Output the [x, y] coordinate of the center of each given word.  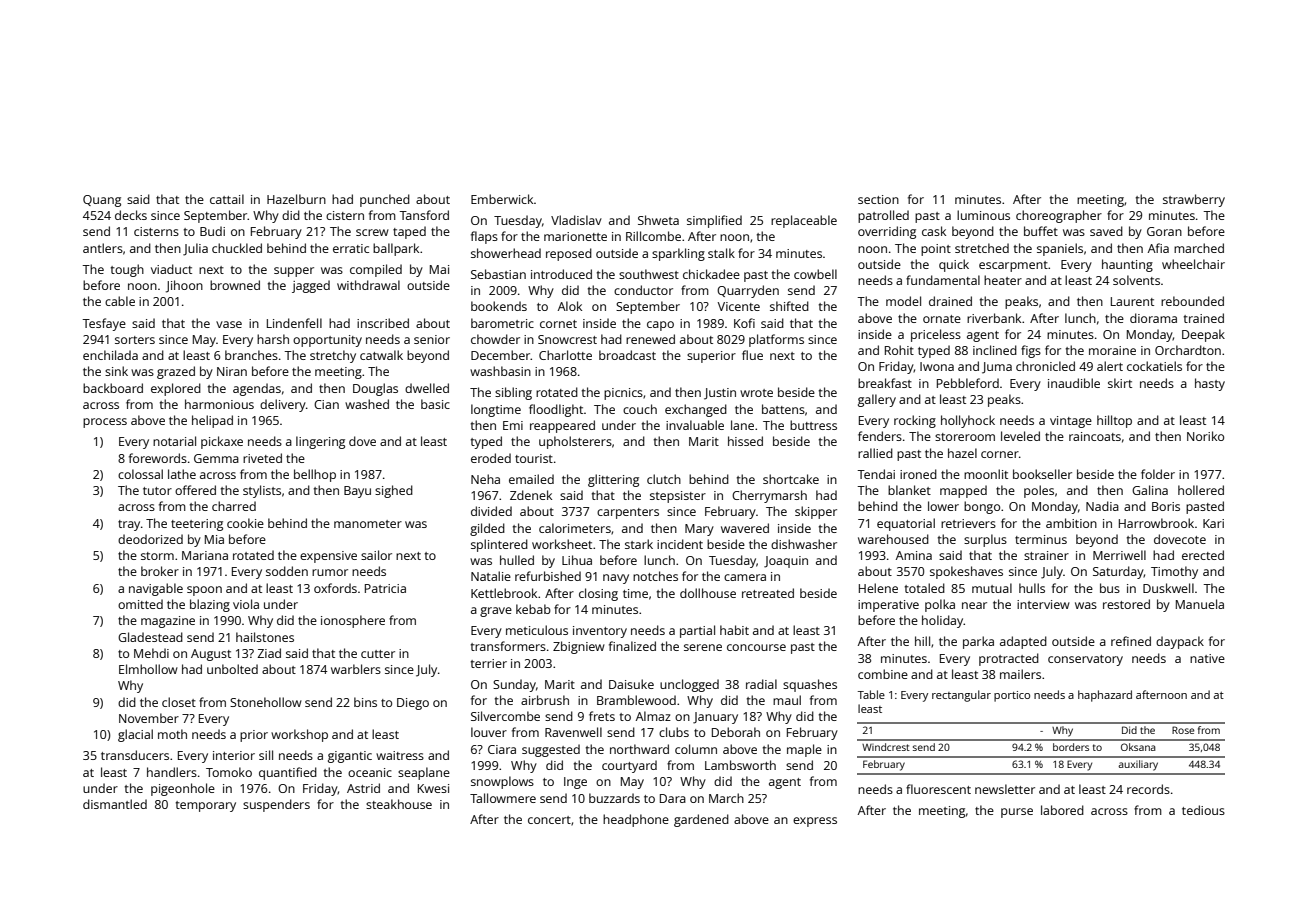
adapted [1023, 642]
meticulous [537, 630]
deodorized [150, 539]
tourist [534, 458]
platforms [776, 340]
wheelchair [1193, 264]
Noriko [1205, 436]
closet [179, 702]
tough [127, 270]
